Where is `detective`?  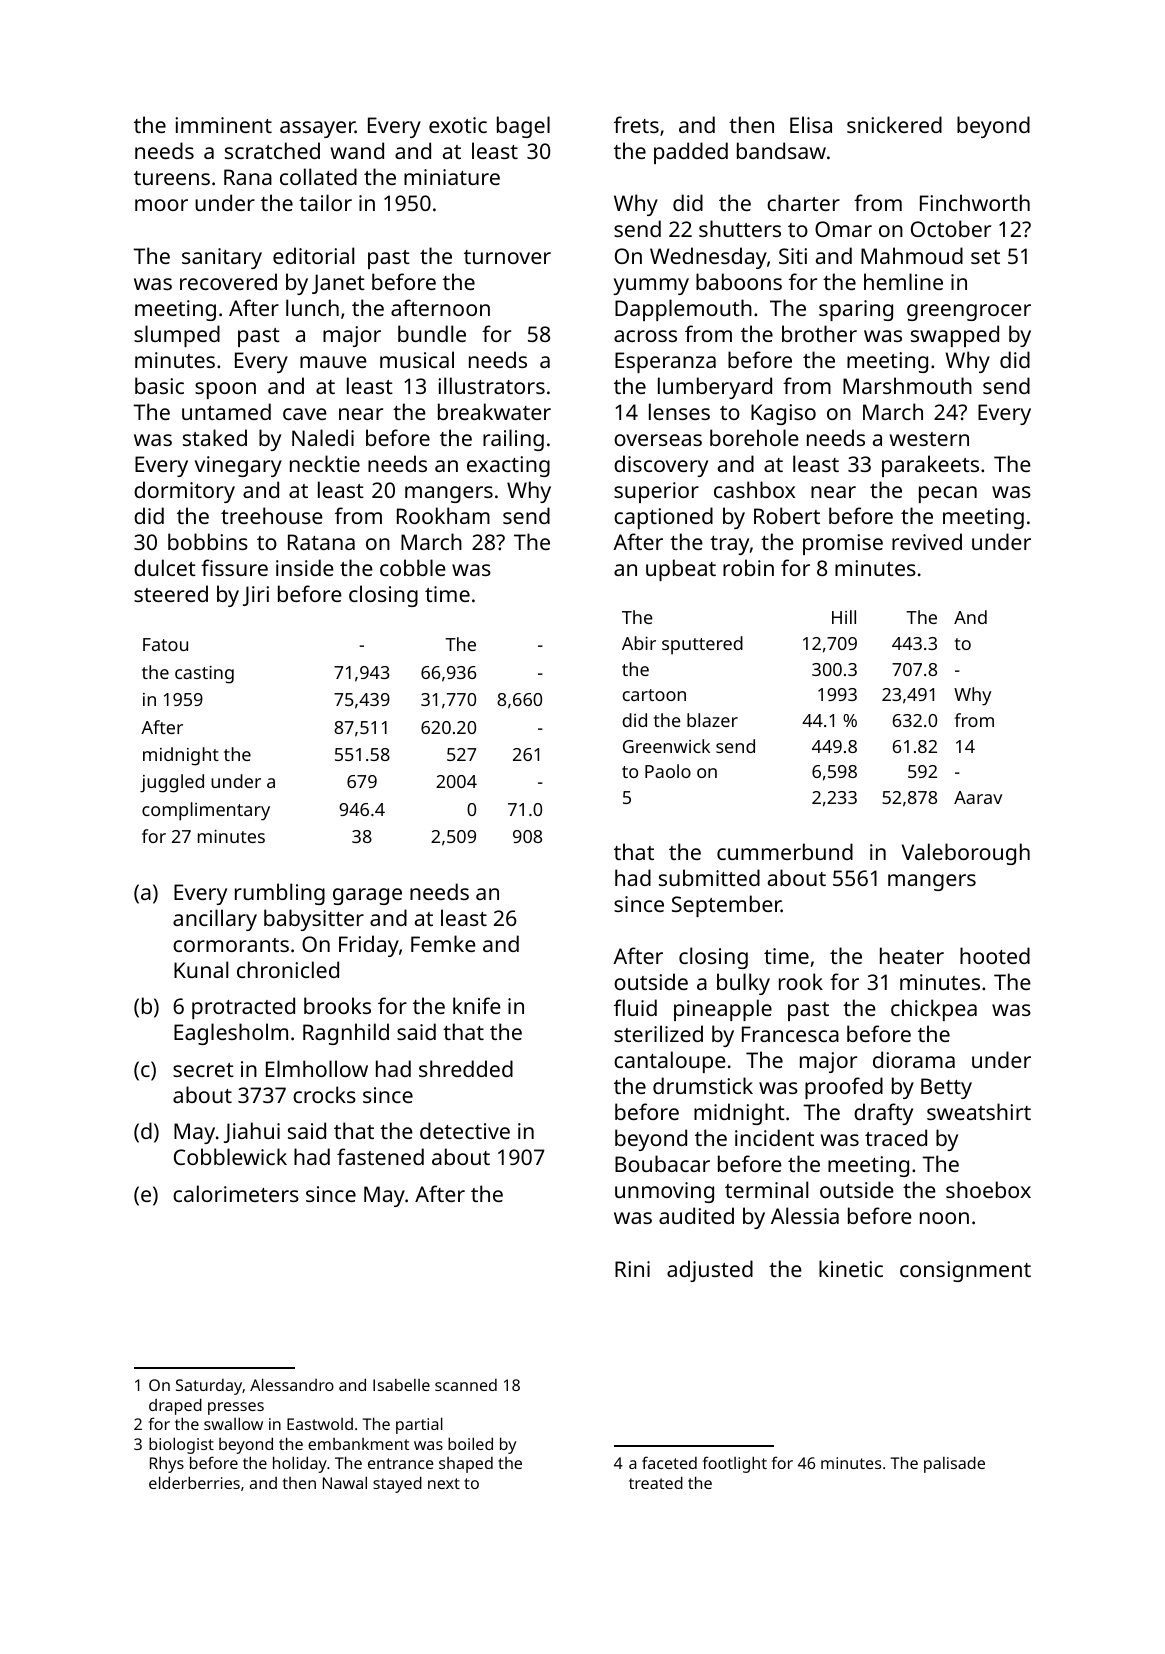 detective is located at coordinates (465, 1130).
